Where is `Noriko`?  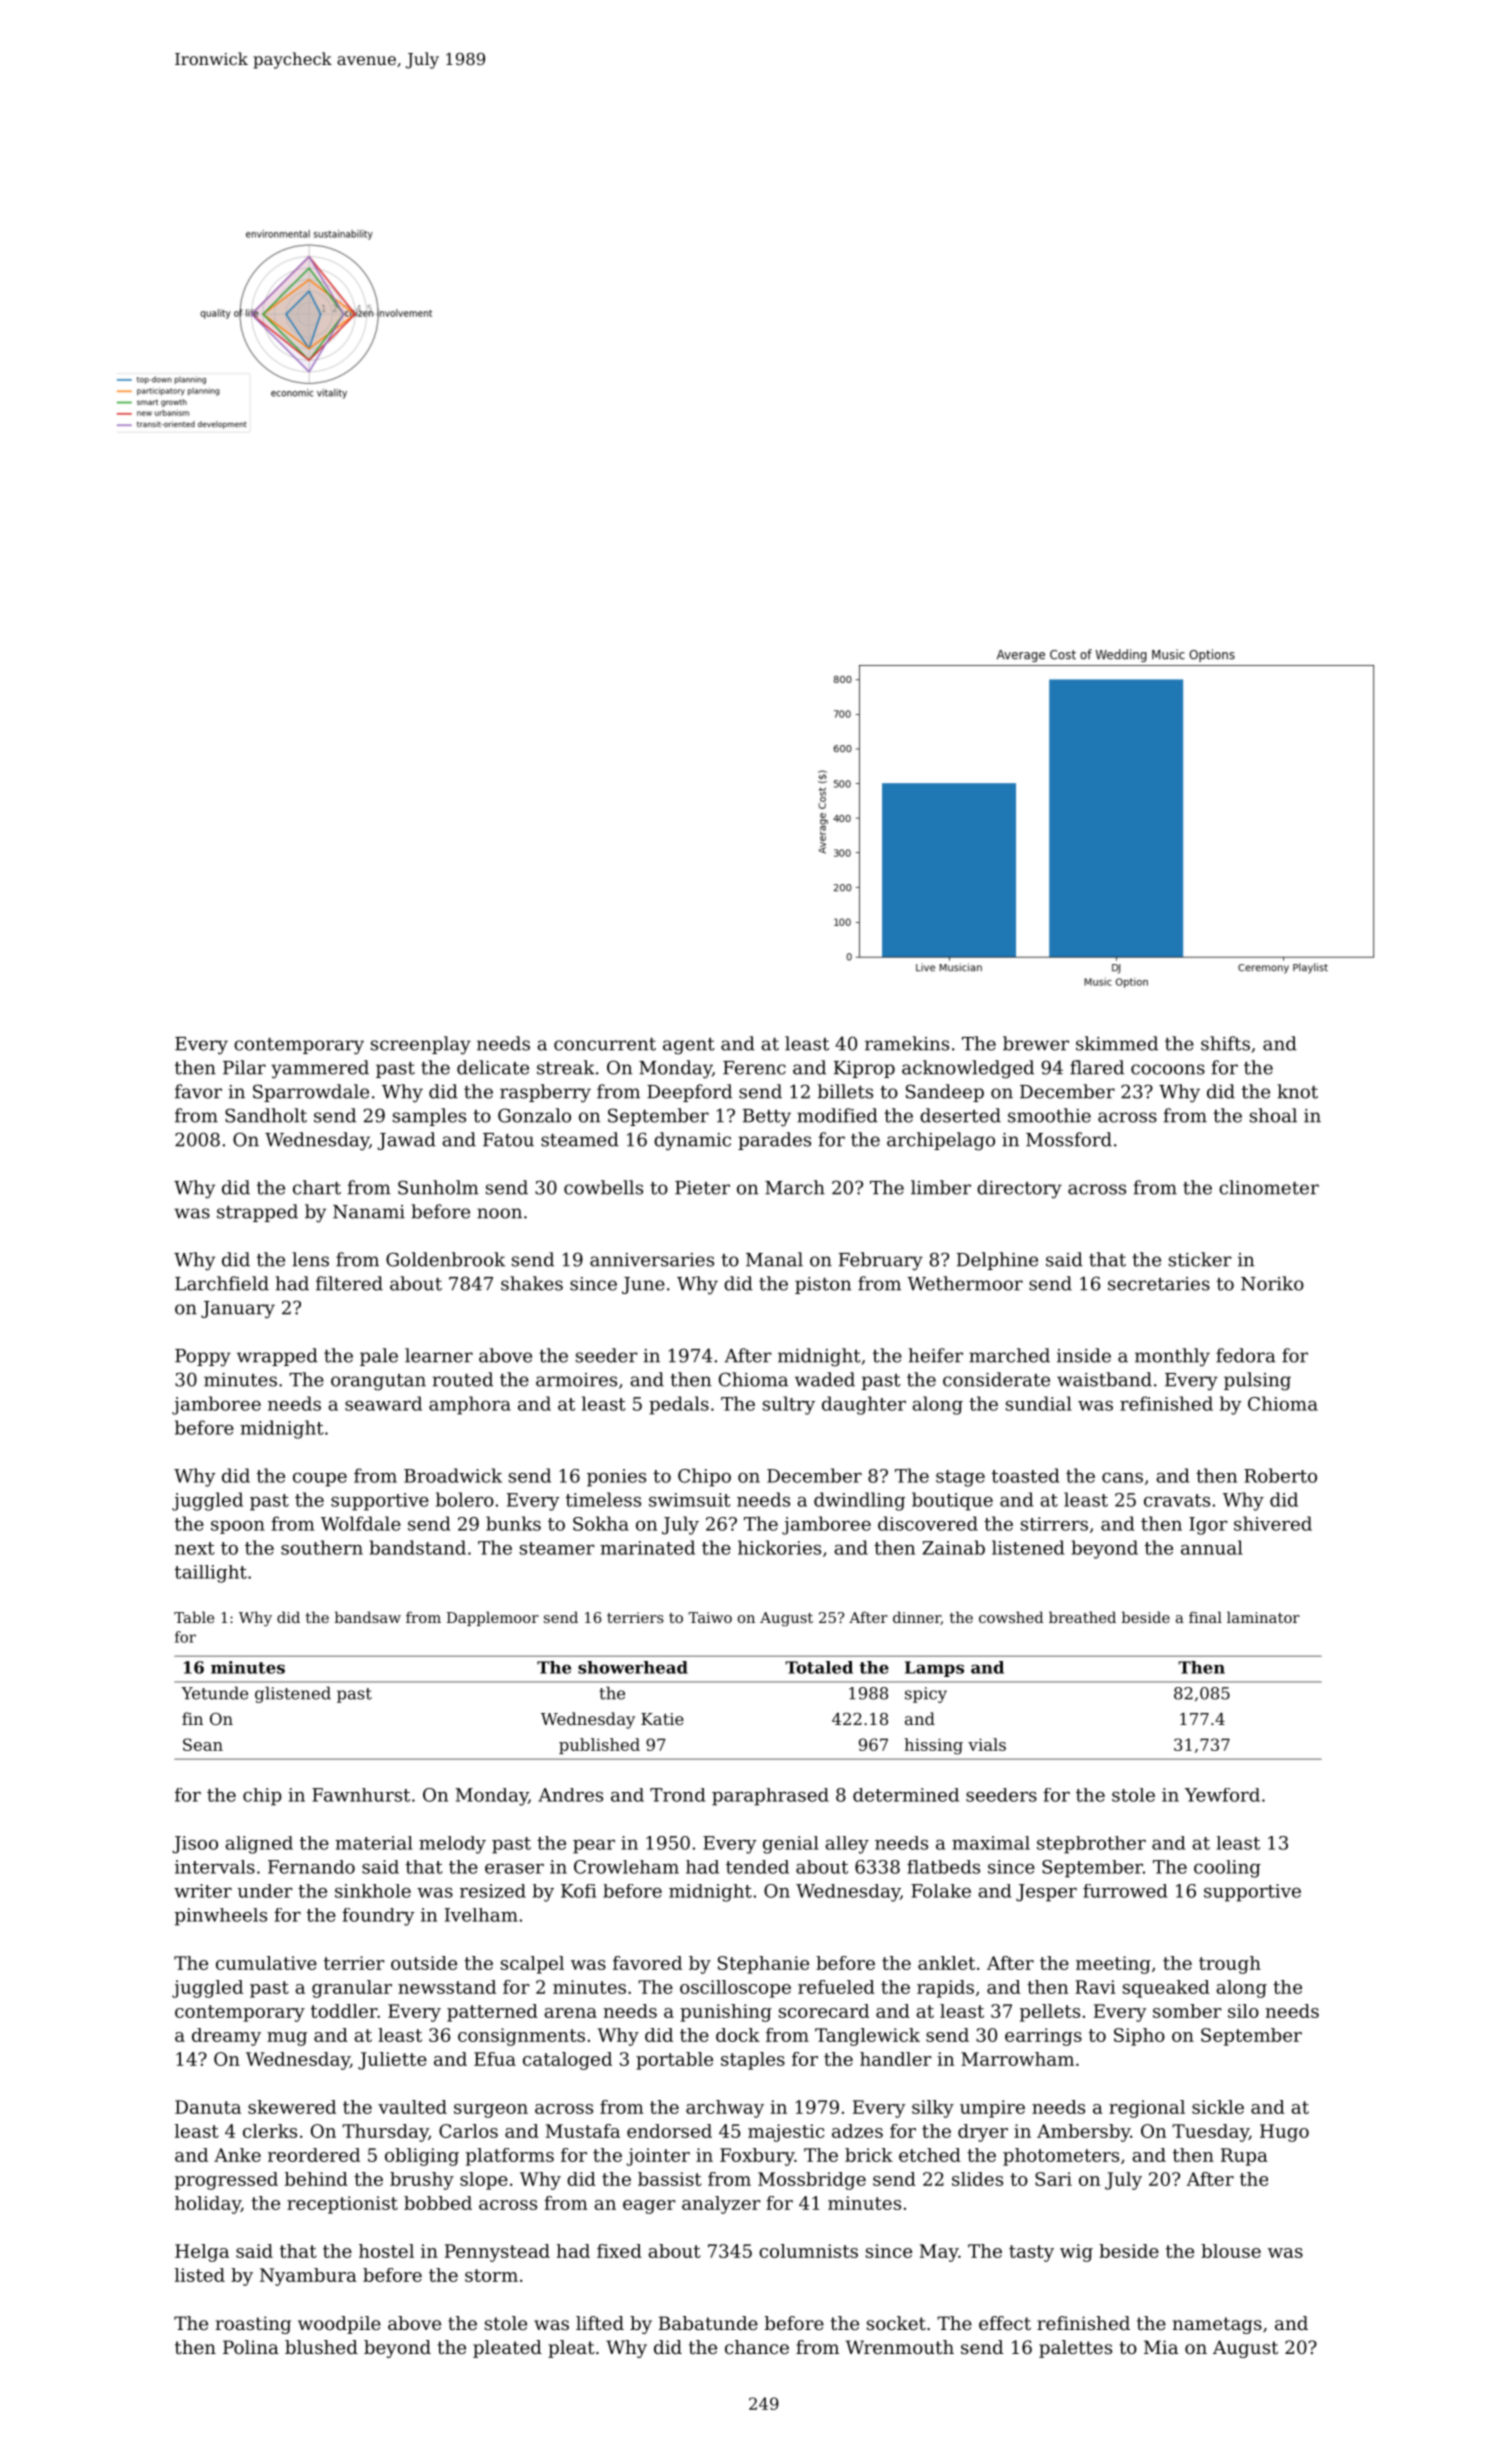
Noriko is located at coordinates (1272, 1283).
